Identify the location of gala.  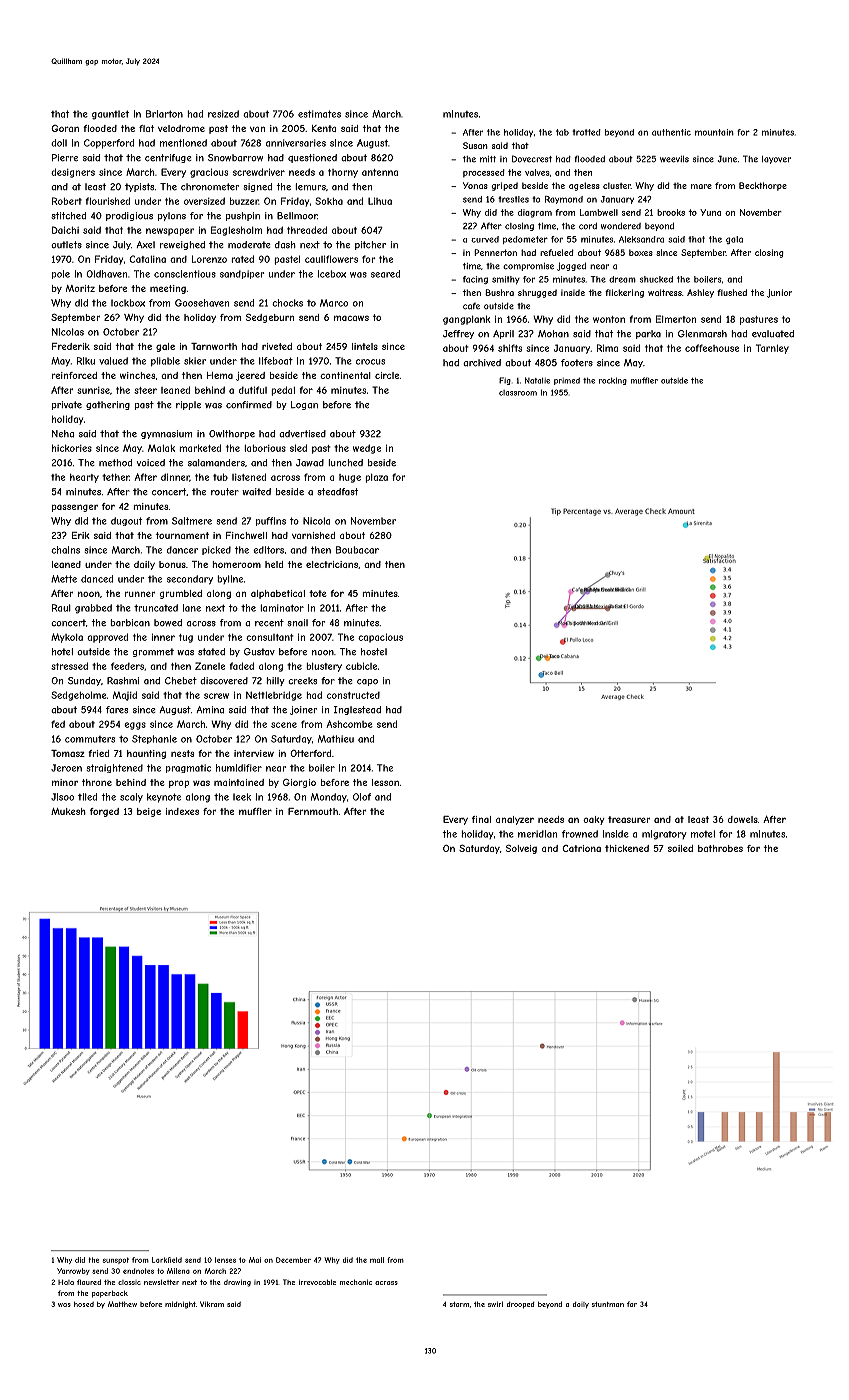
(734, 240).
